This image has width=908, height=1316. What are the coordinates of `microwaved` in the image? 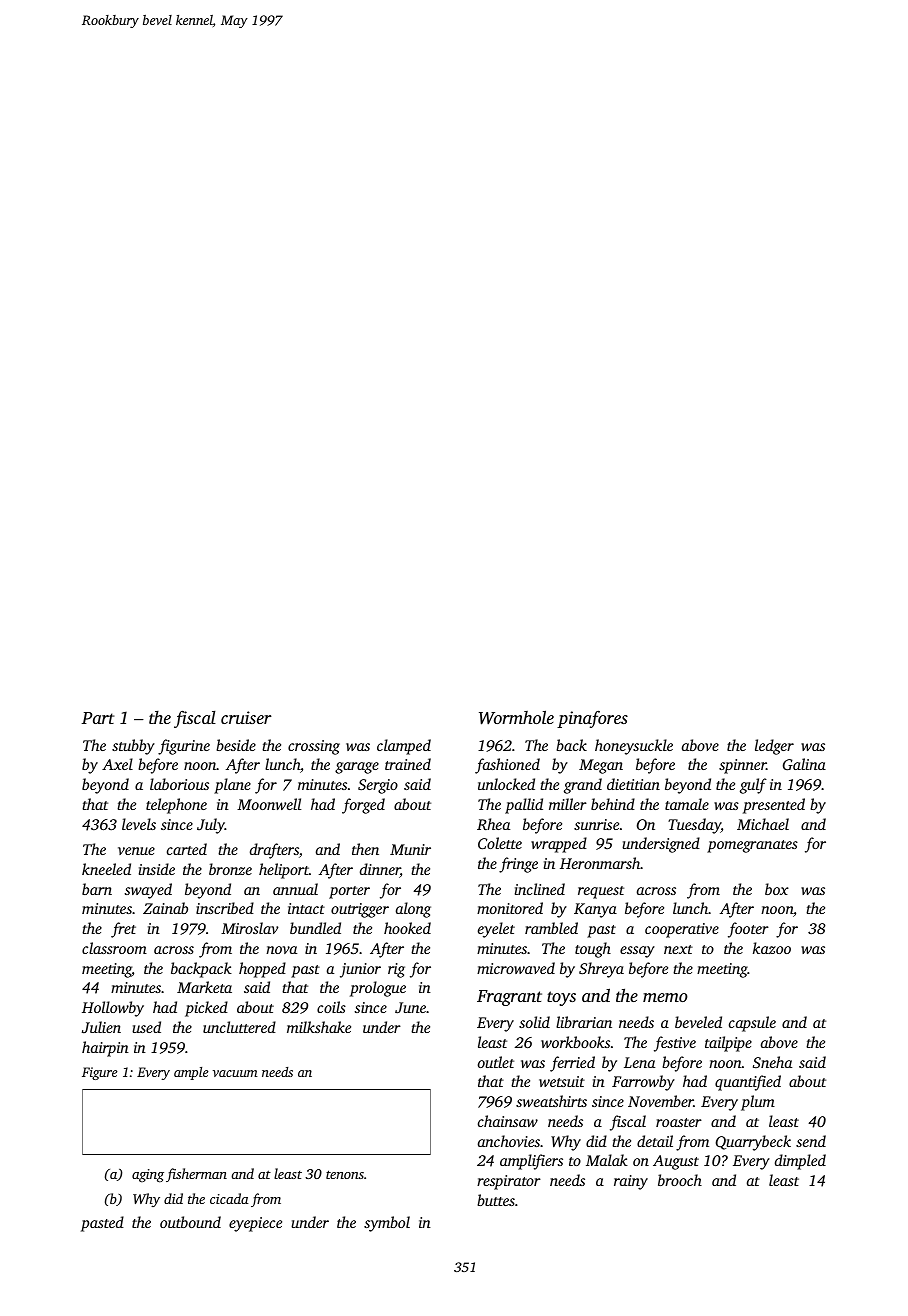 It's located at (516, 968).
